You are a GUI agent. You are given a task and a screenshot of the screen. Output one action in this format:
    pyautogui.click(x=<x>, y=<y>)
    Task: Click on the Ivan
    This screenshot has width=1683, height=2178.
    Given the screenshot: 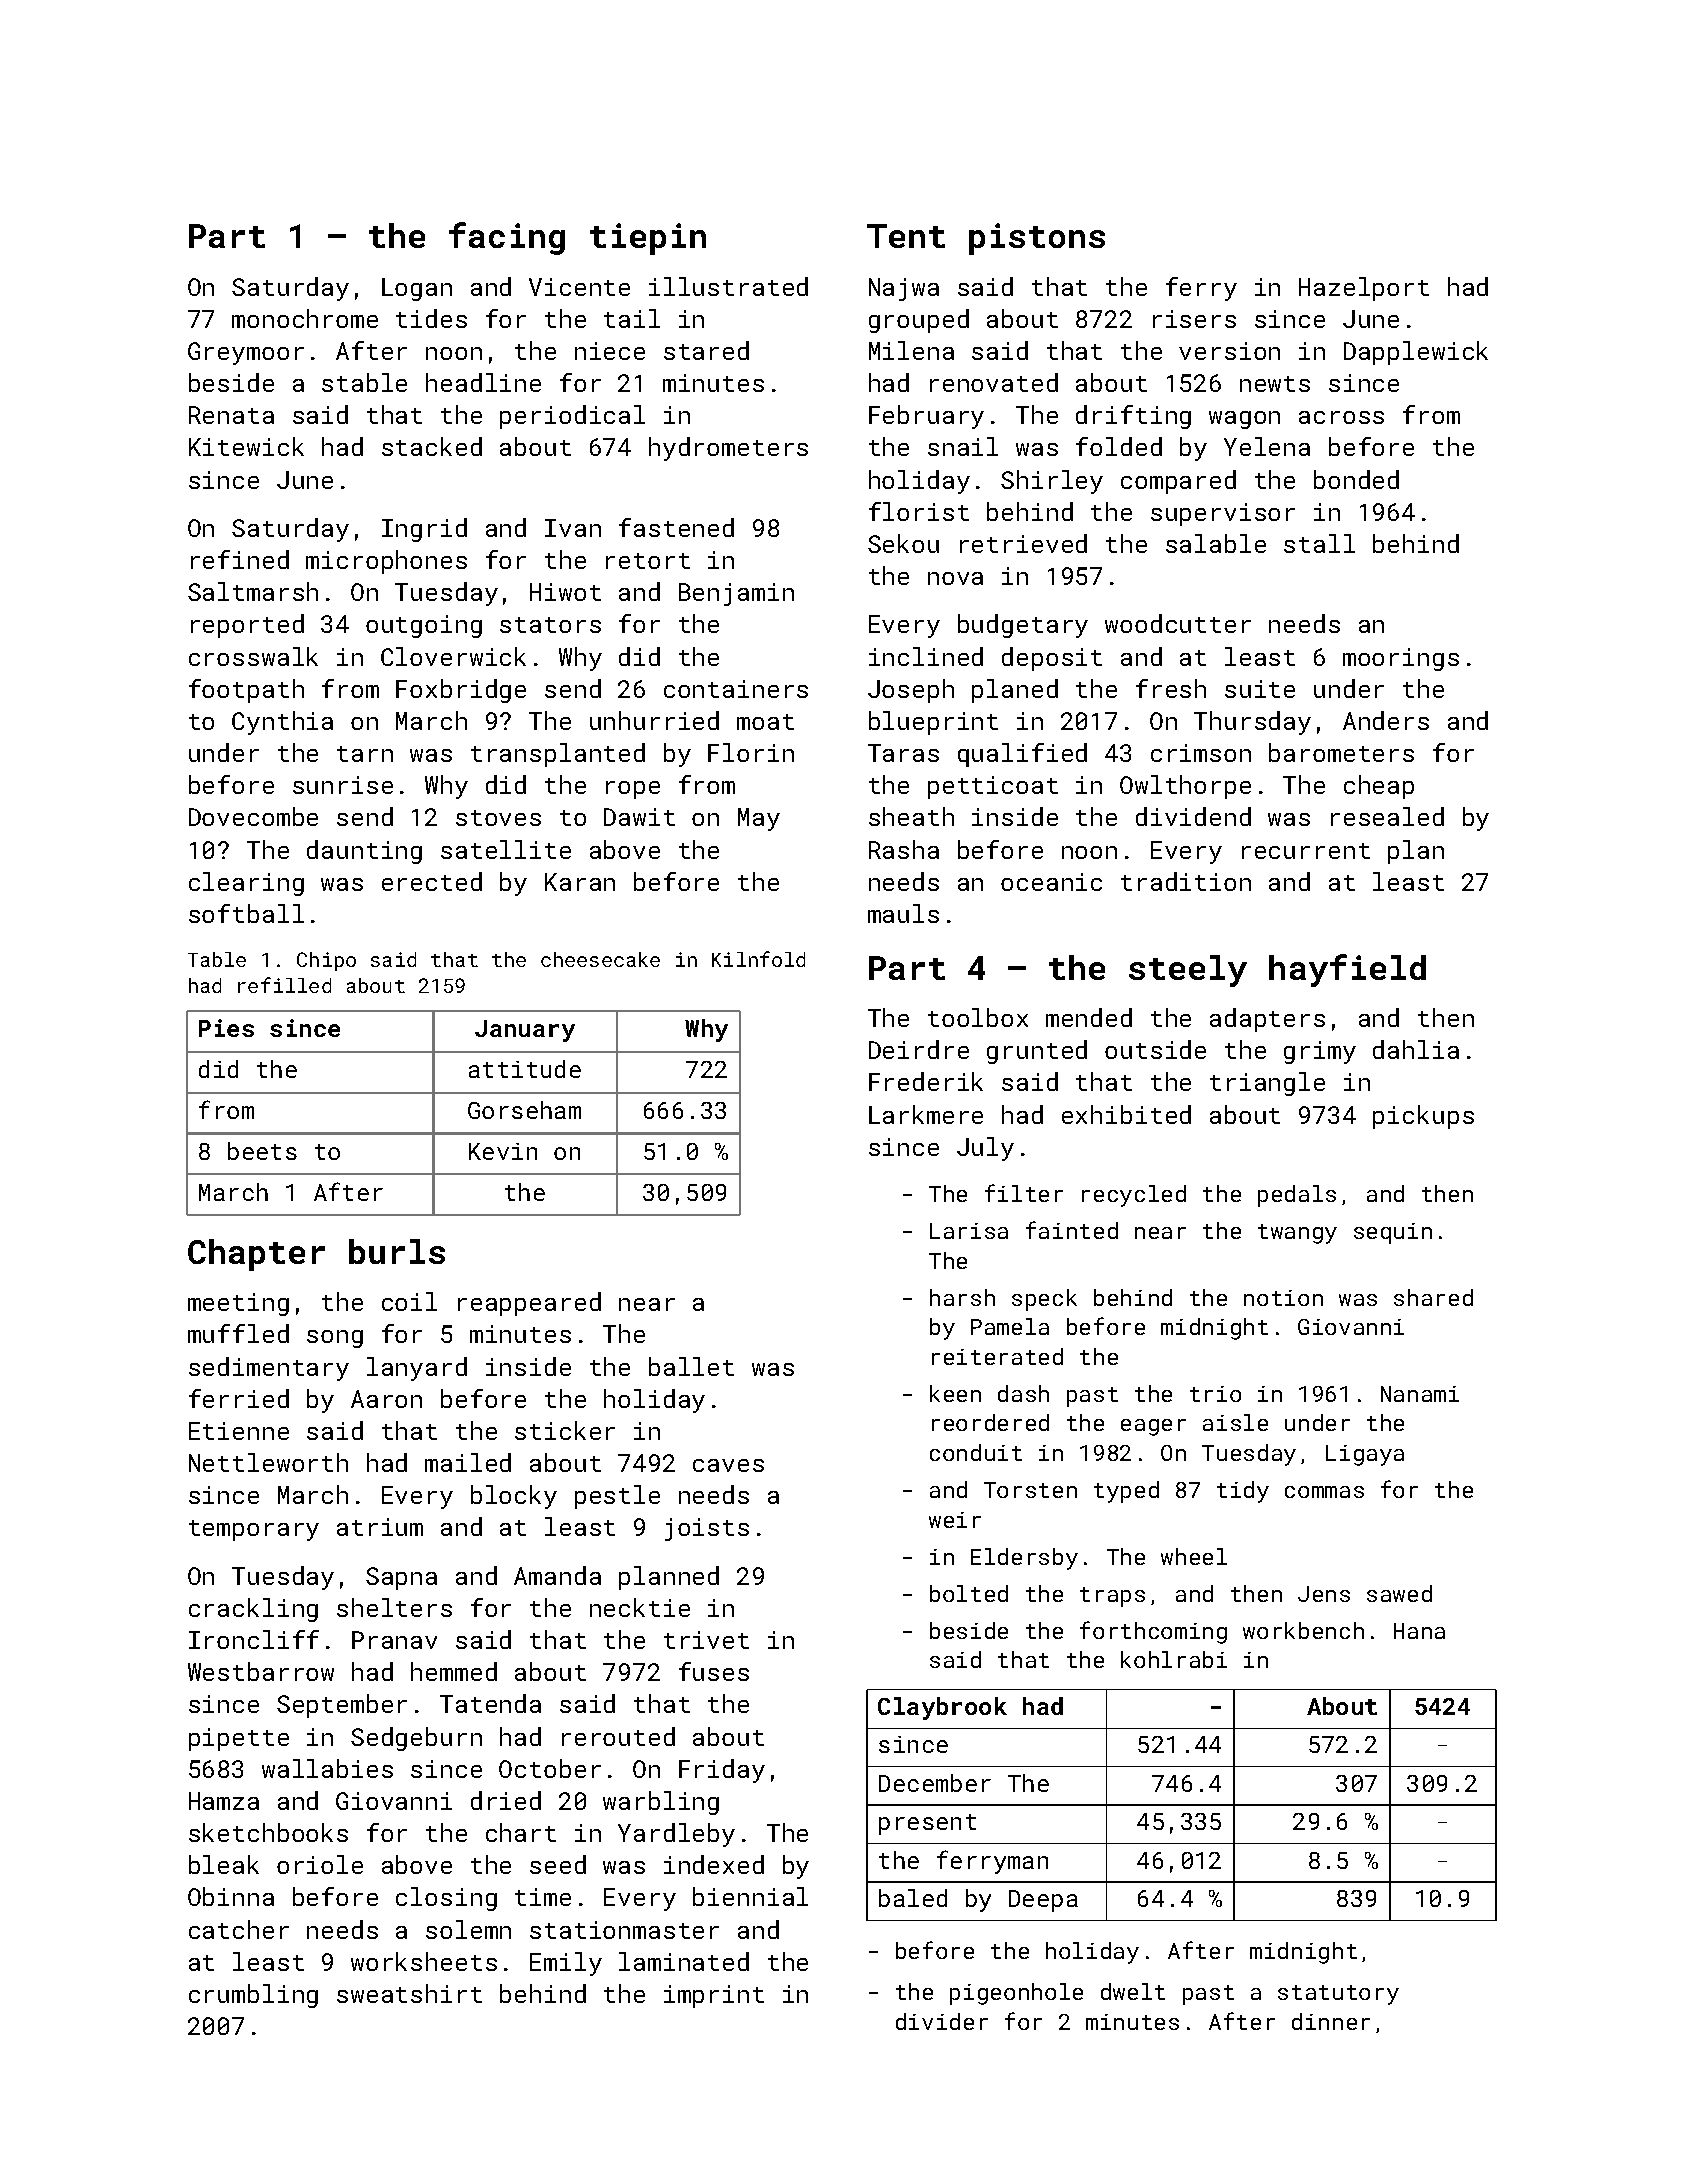 What is the action you would take?
    pyautogui.click(x=573, y=528)
